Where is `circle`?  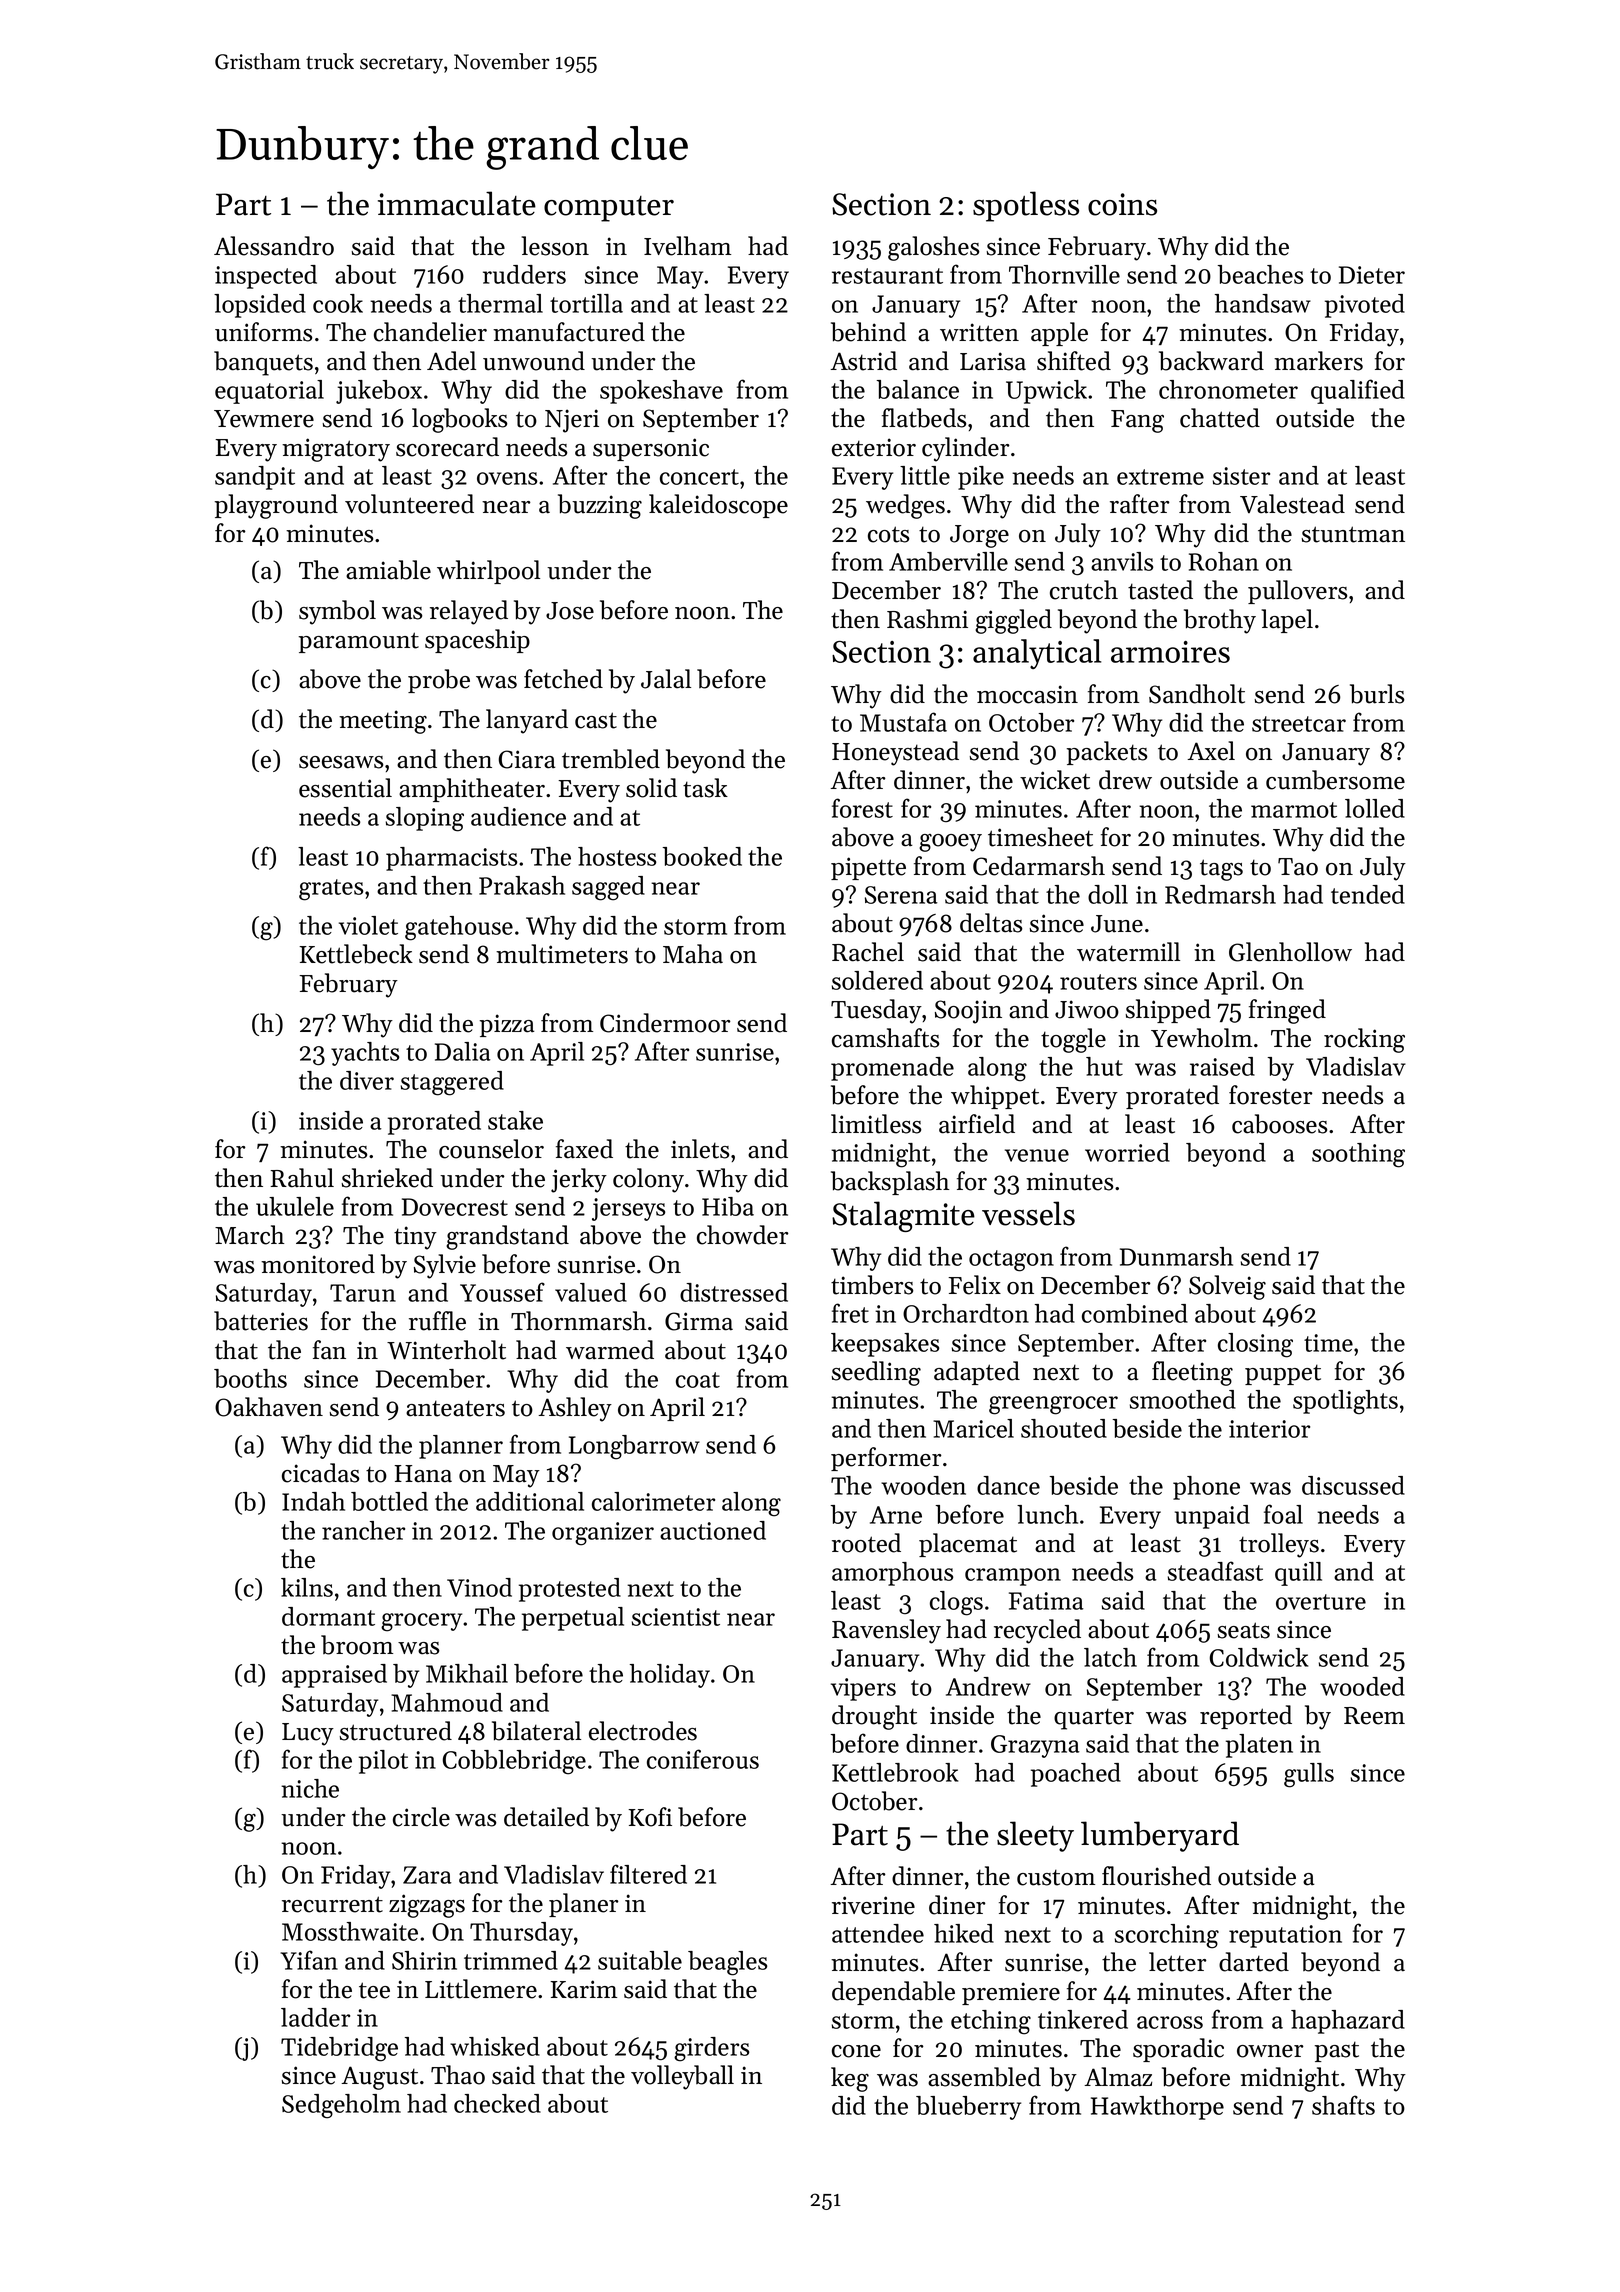 circle is located at coordinates (421, 1817).
